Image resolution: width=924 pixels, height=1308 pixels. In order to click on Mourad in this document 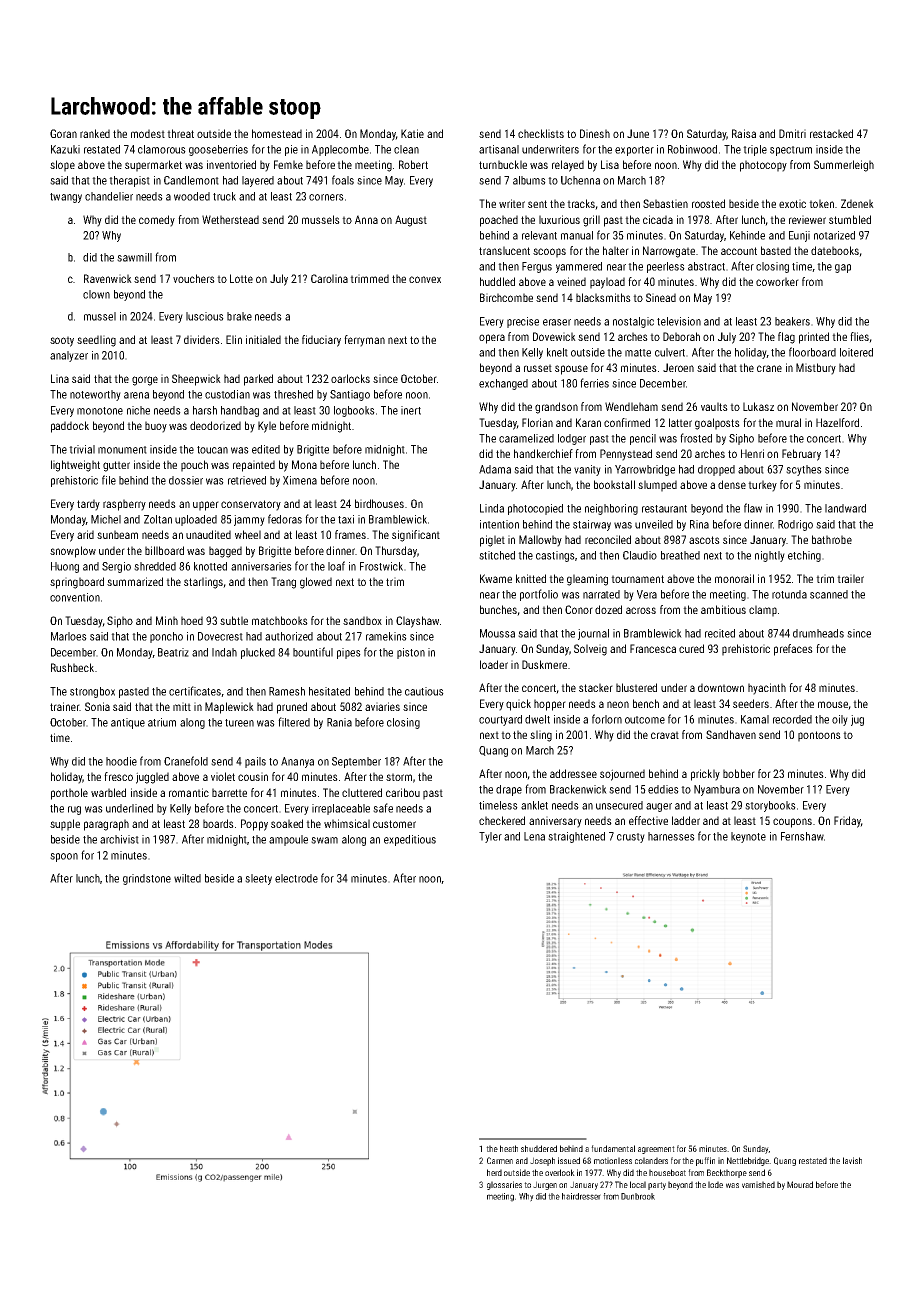, I will do `click(800, 1184)`.
